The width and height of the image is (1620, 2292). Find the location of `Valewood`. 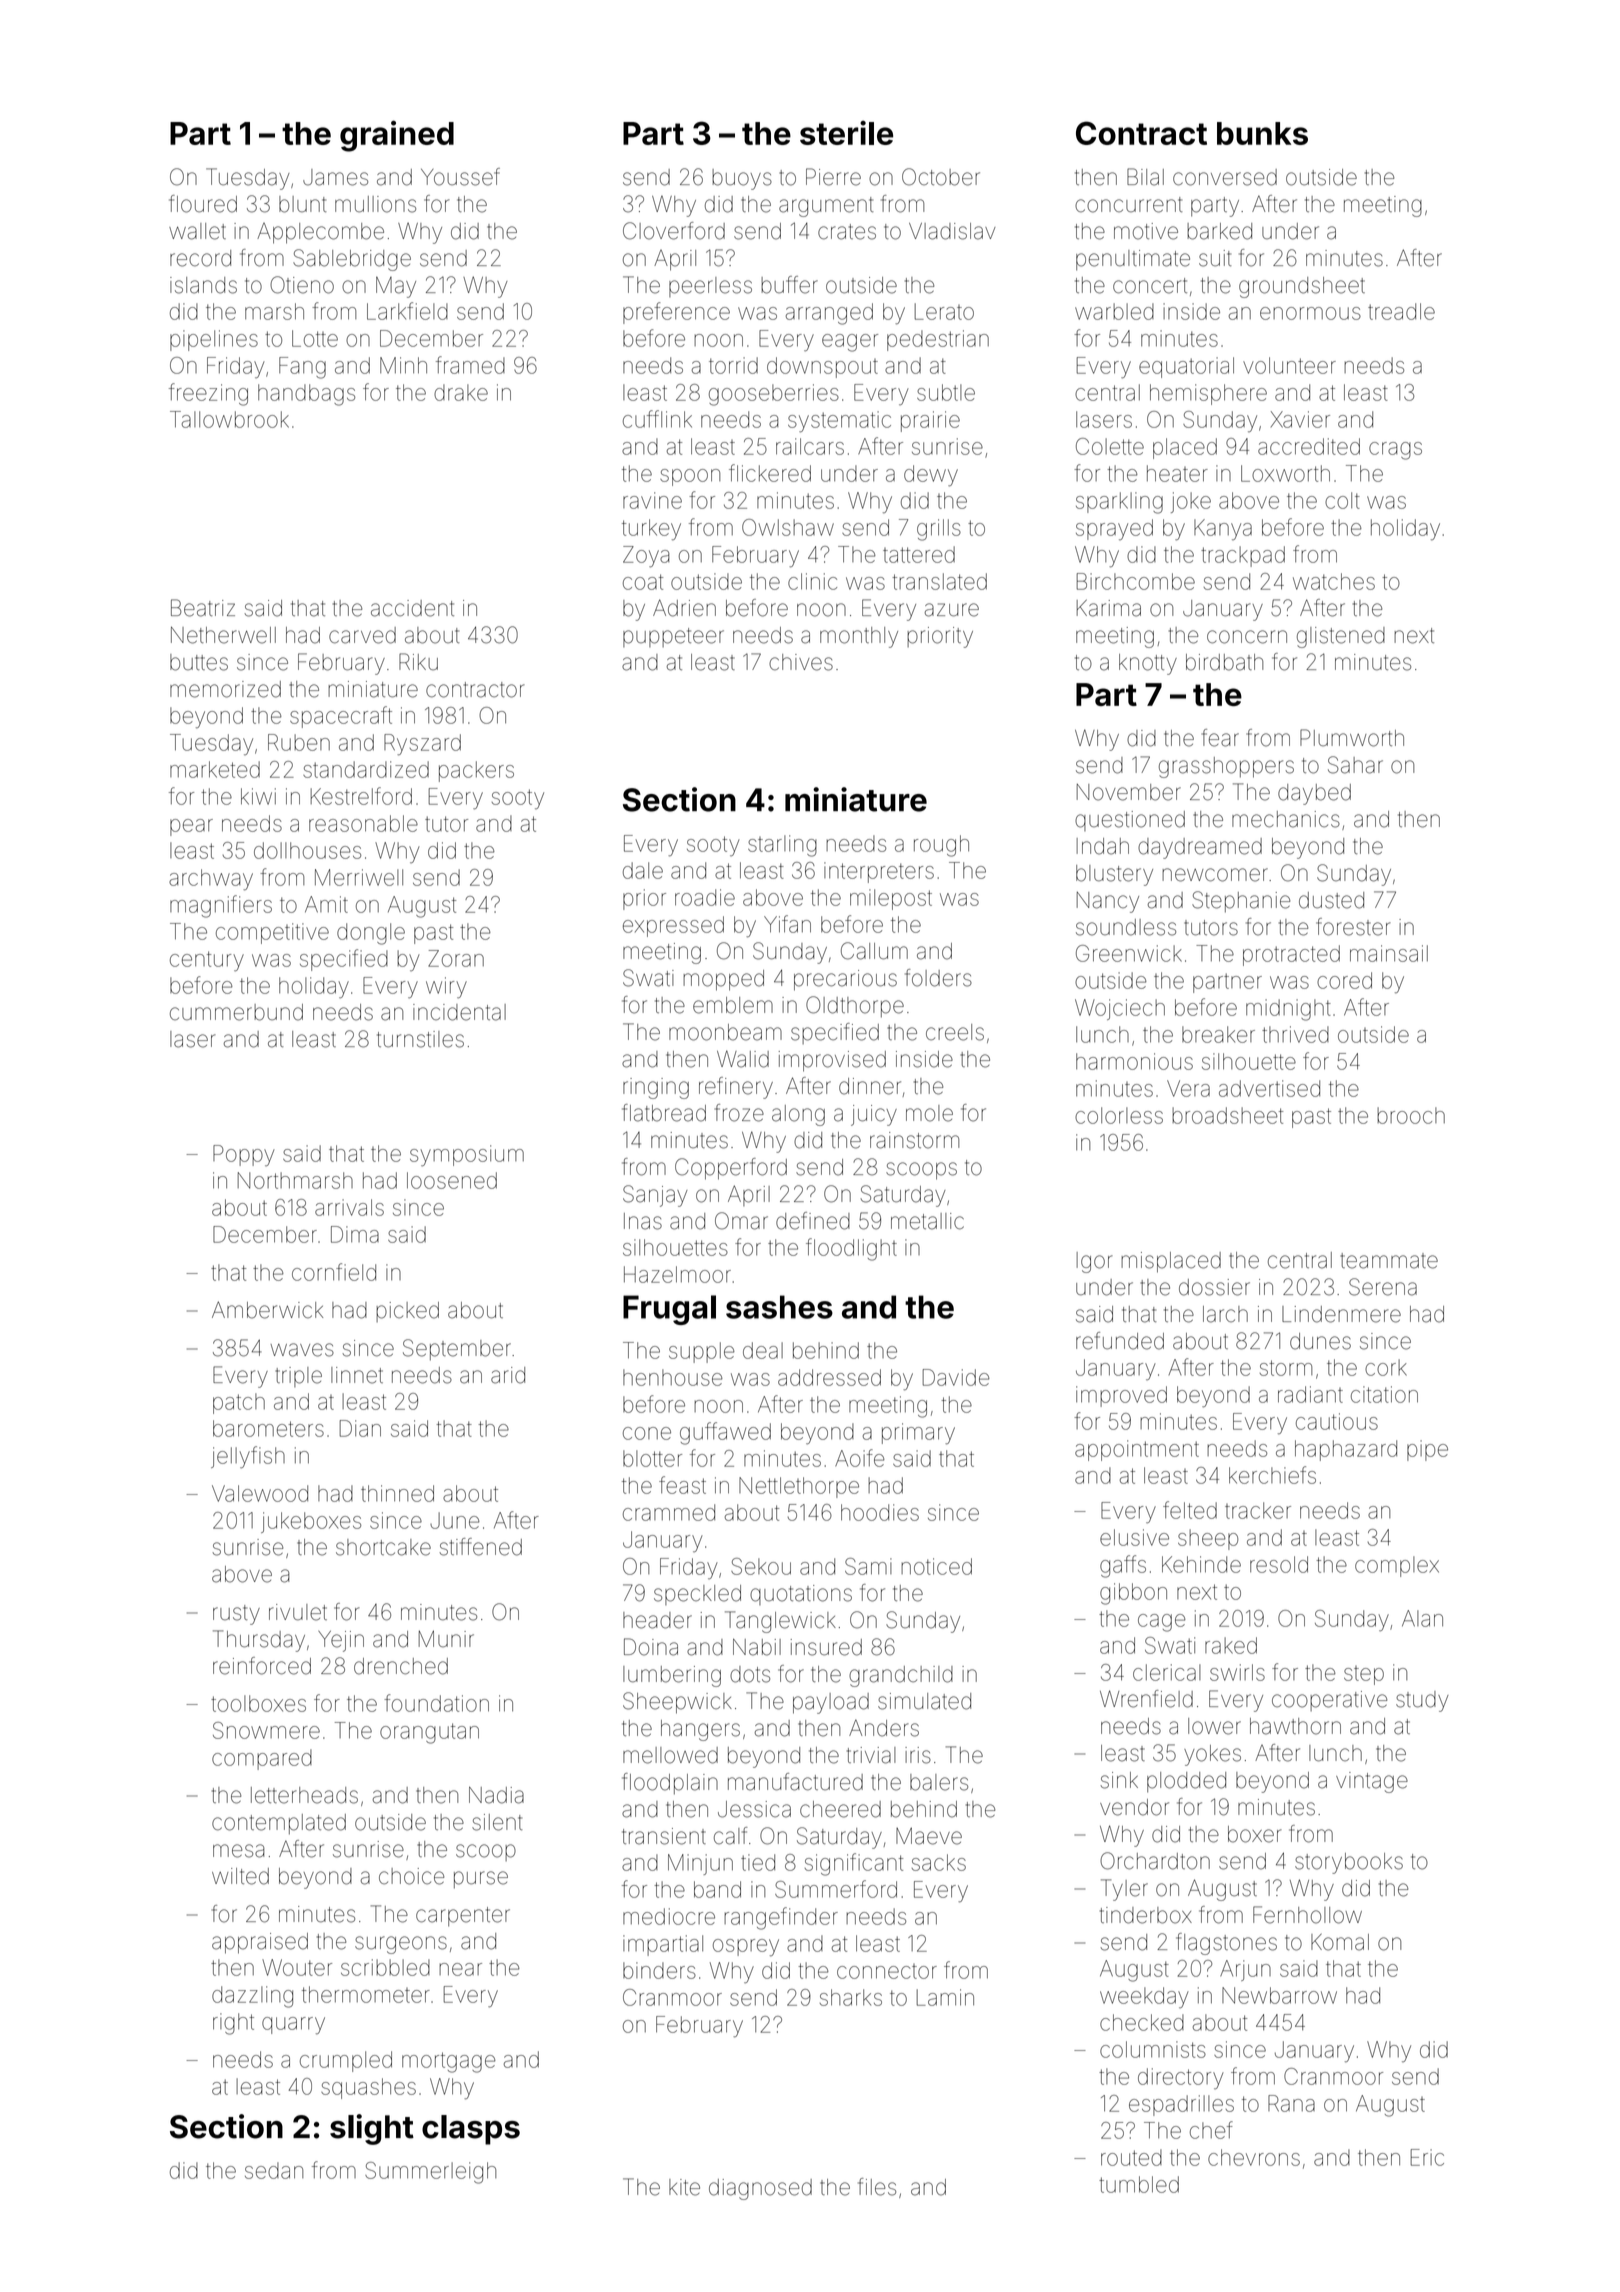

Valewood is located at coordinates (260, 1493).
